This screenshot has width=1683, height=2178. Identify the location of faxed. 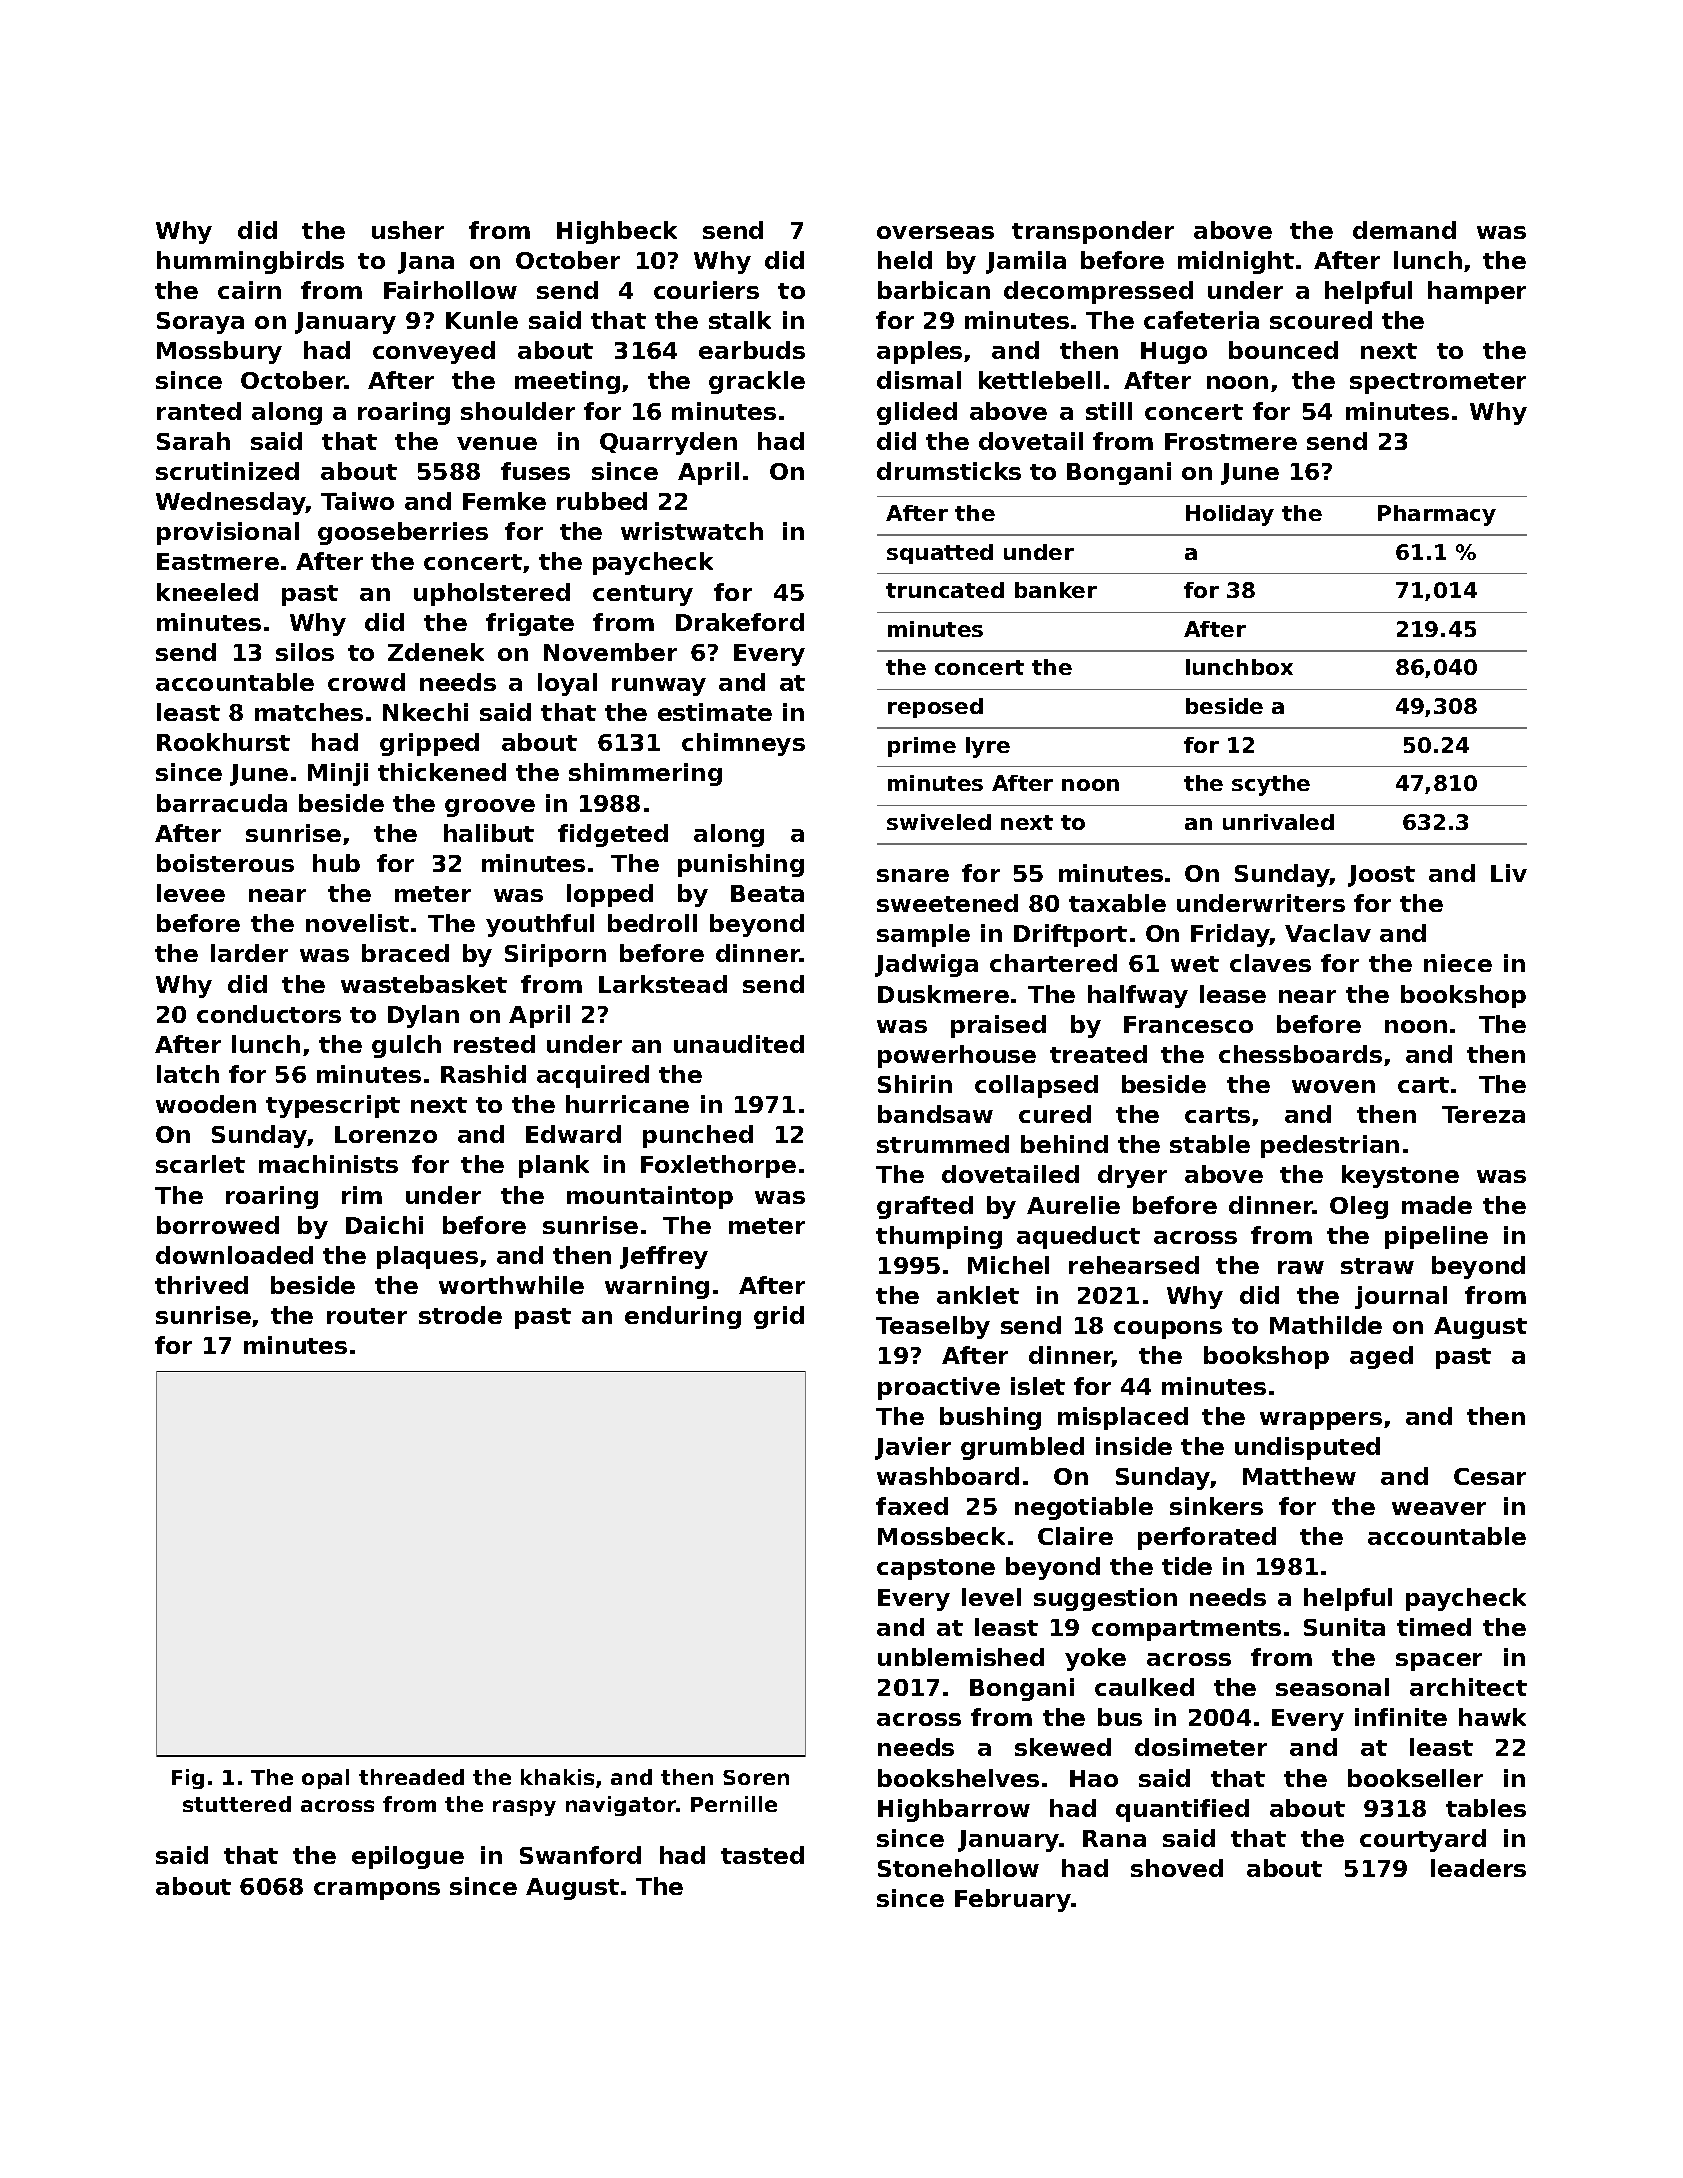
(912, 1506).
